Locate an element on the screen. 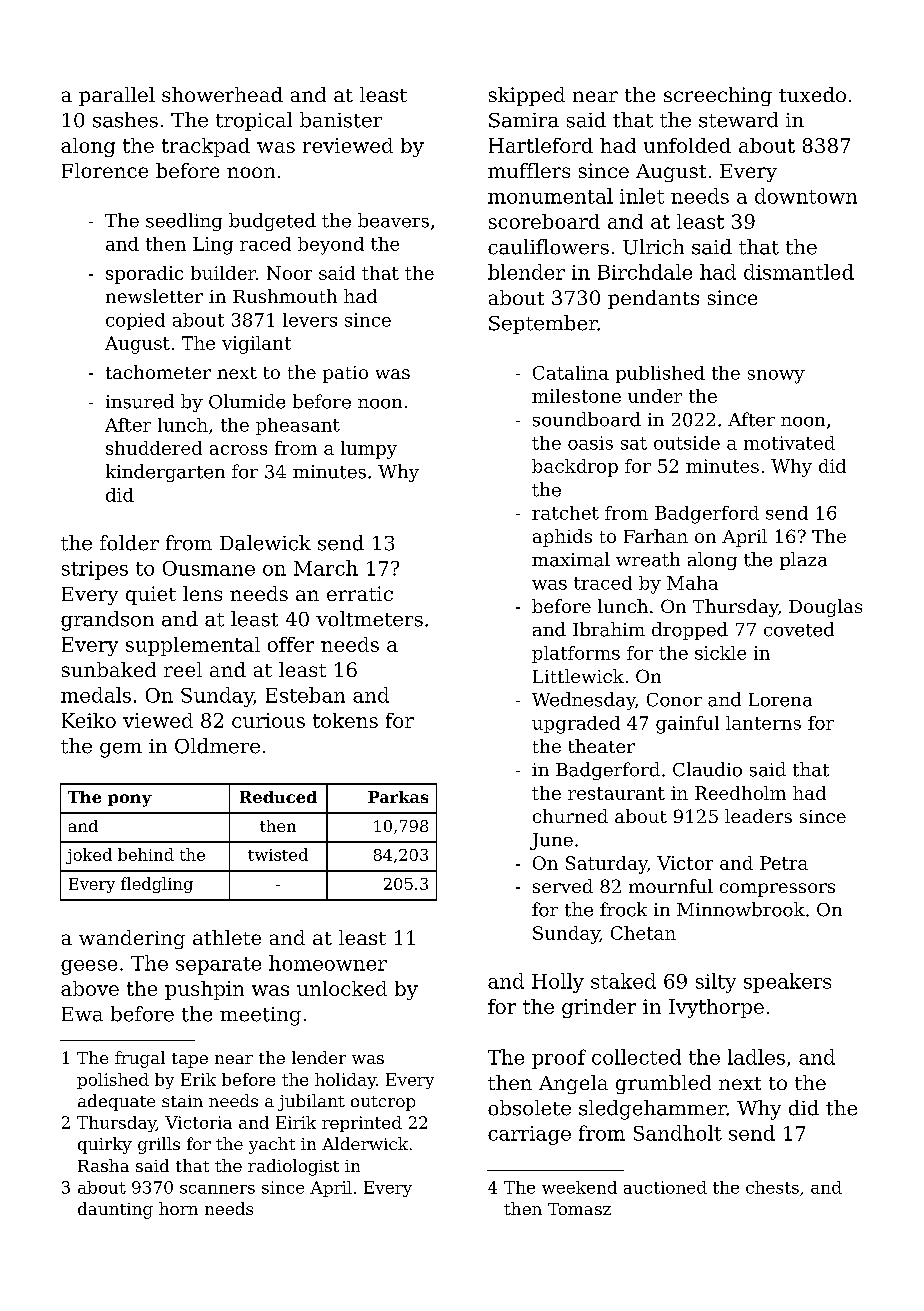 Image resolution: width=924 pixels, height=1311 pixels. pushpin is located at coordinates (204, 990).
